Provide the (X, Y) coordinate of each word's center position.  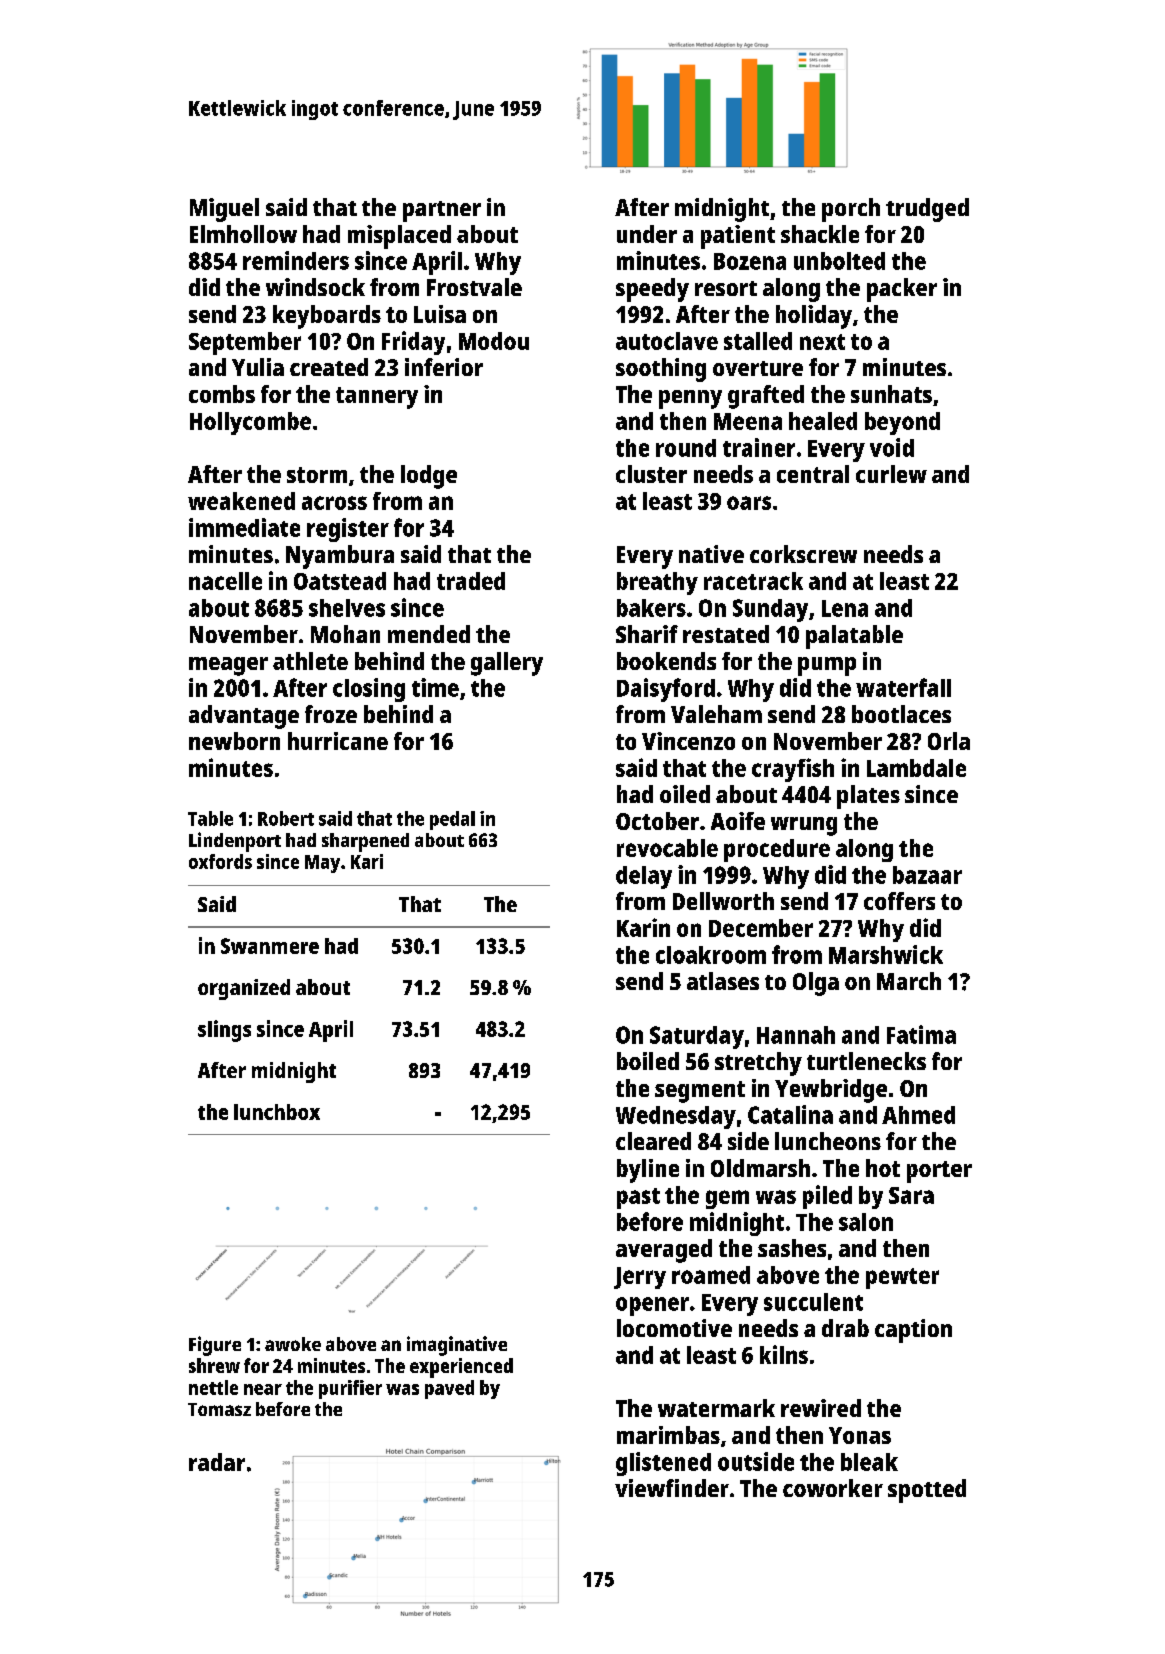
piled (827, 1197)
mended (429, 634)
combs (222, 394)
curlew (891, 474)
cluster (651, 474)
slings (224, 1031)
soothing (661, 370)
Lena (845, 608)
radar (217, 1462)
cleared (653, 1141)
